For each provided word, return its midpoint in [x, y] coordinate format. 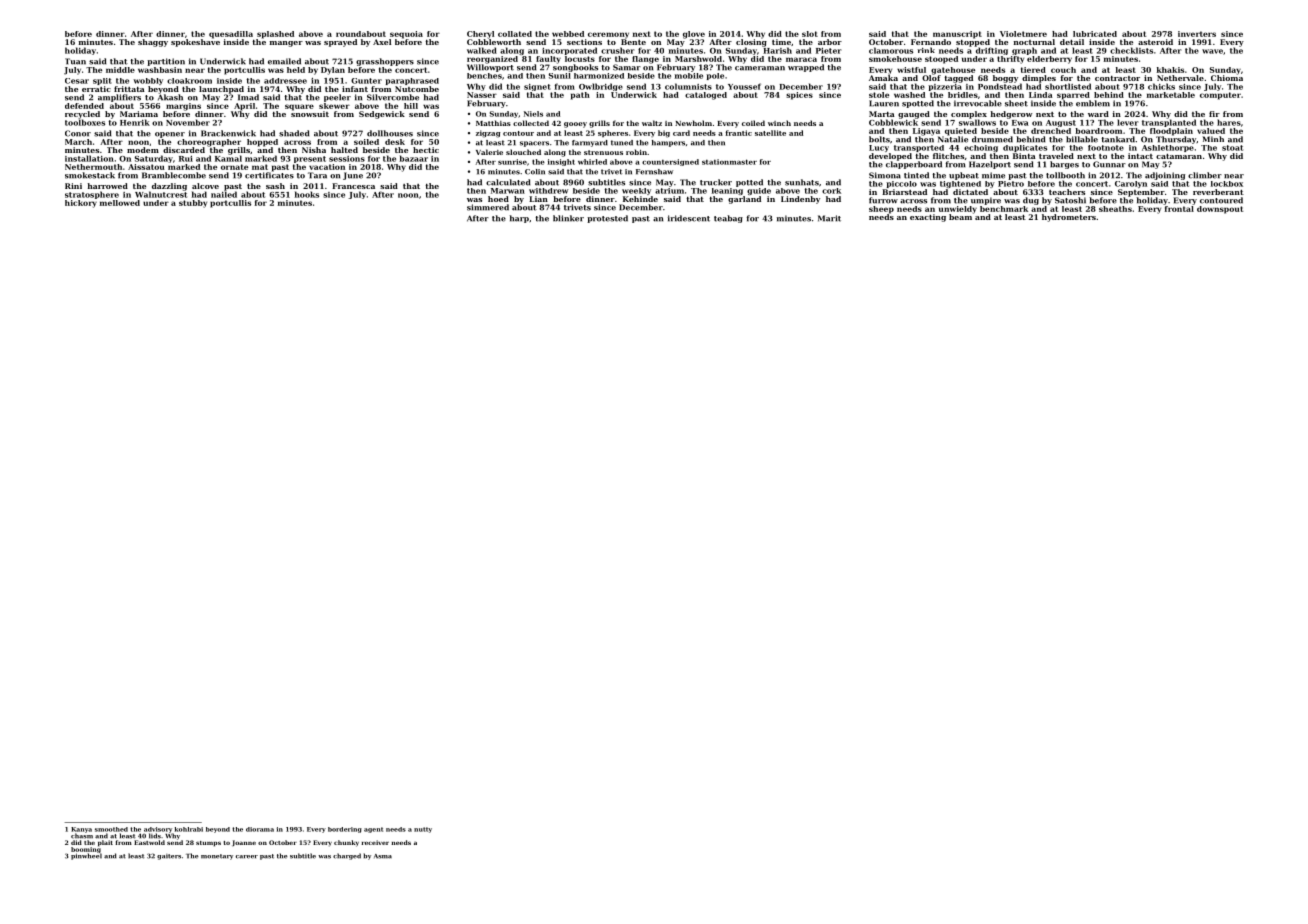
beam [960, 217]
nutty [423, 830]
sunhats [802, 182]
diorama [260, 829]
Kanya [81, 830]
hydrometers [1069, 218]
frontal [1179, 209]
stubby [193, 204]
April [244, 107]
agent [373, 830]
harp [519, 219]
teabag [728, 219]
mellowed [120, 203]
